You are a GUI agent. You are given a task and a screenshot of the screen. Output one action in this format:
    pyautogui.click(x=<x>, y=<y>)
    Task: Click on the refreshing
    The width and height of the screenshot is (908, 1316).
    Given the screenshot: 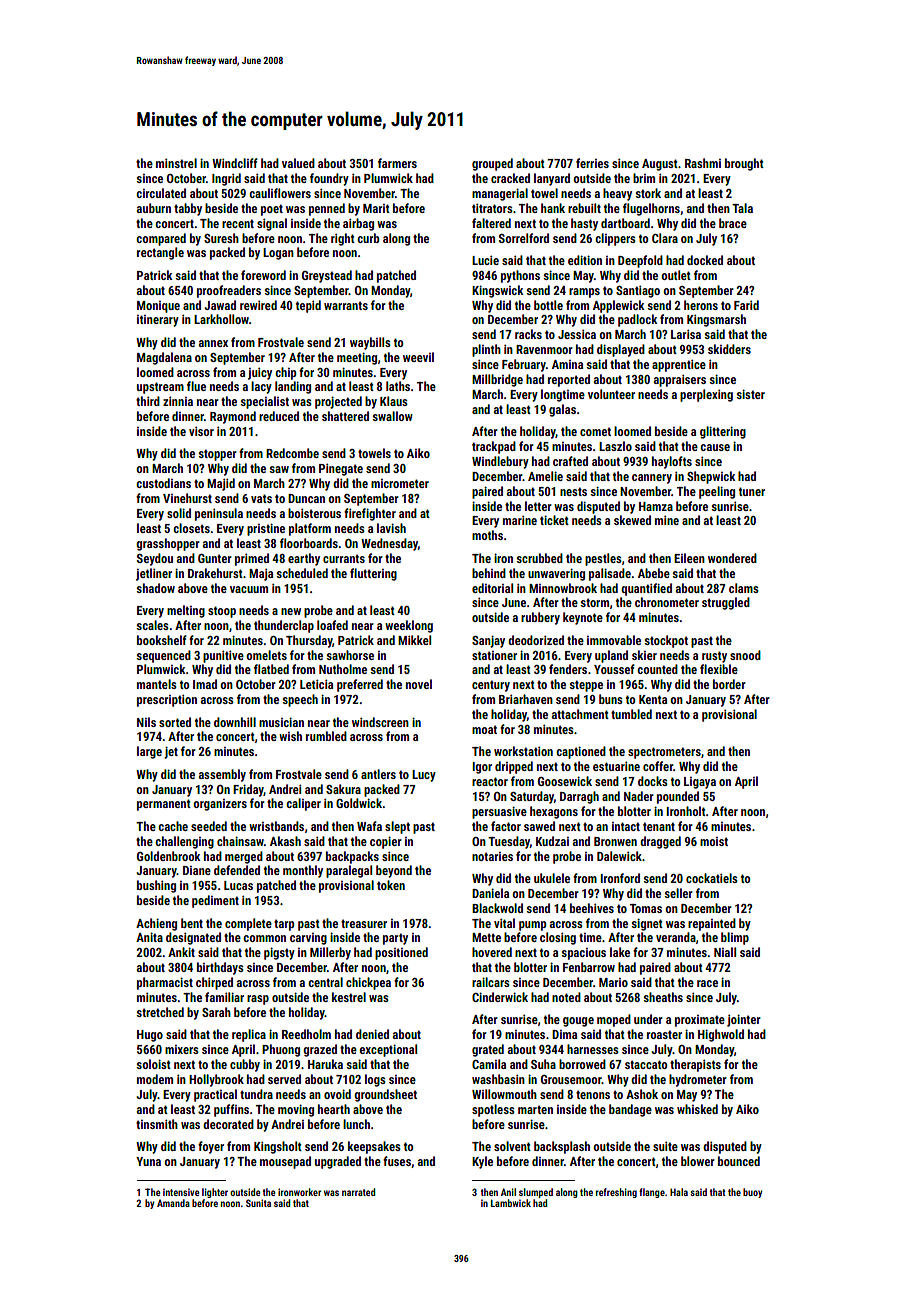 What is the action you would take?
    pyautogui.click(x=616, y=1193)
